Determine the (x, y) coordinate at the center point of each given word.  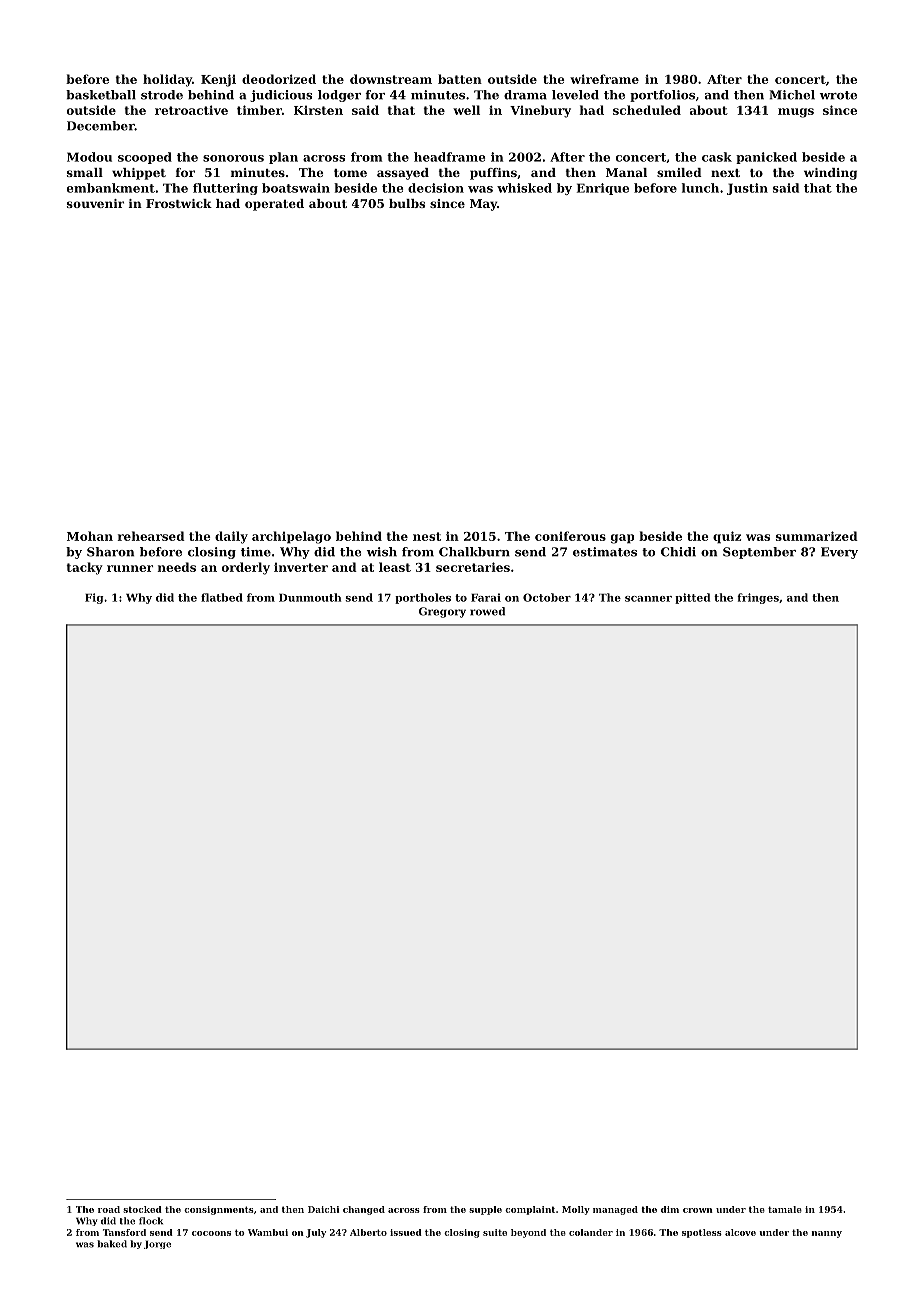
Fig (94, 598)
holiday (167, 80)
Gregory (442, 612)
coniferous (570, 536)
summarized (817, 536)
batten (460, 79)
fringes (758, 598)
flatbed (222, 597)
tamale (785, 1209)
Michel (792, 95)
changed (364, 1210)
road (109, 1209)
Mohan (90, 536)
